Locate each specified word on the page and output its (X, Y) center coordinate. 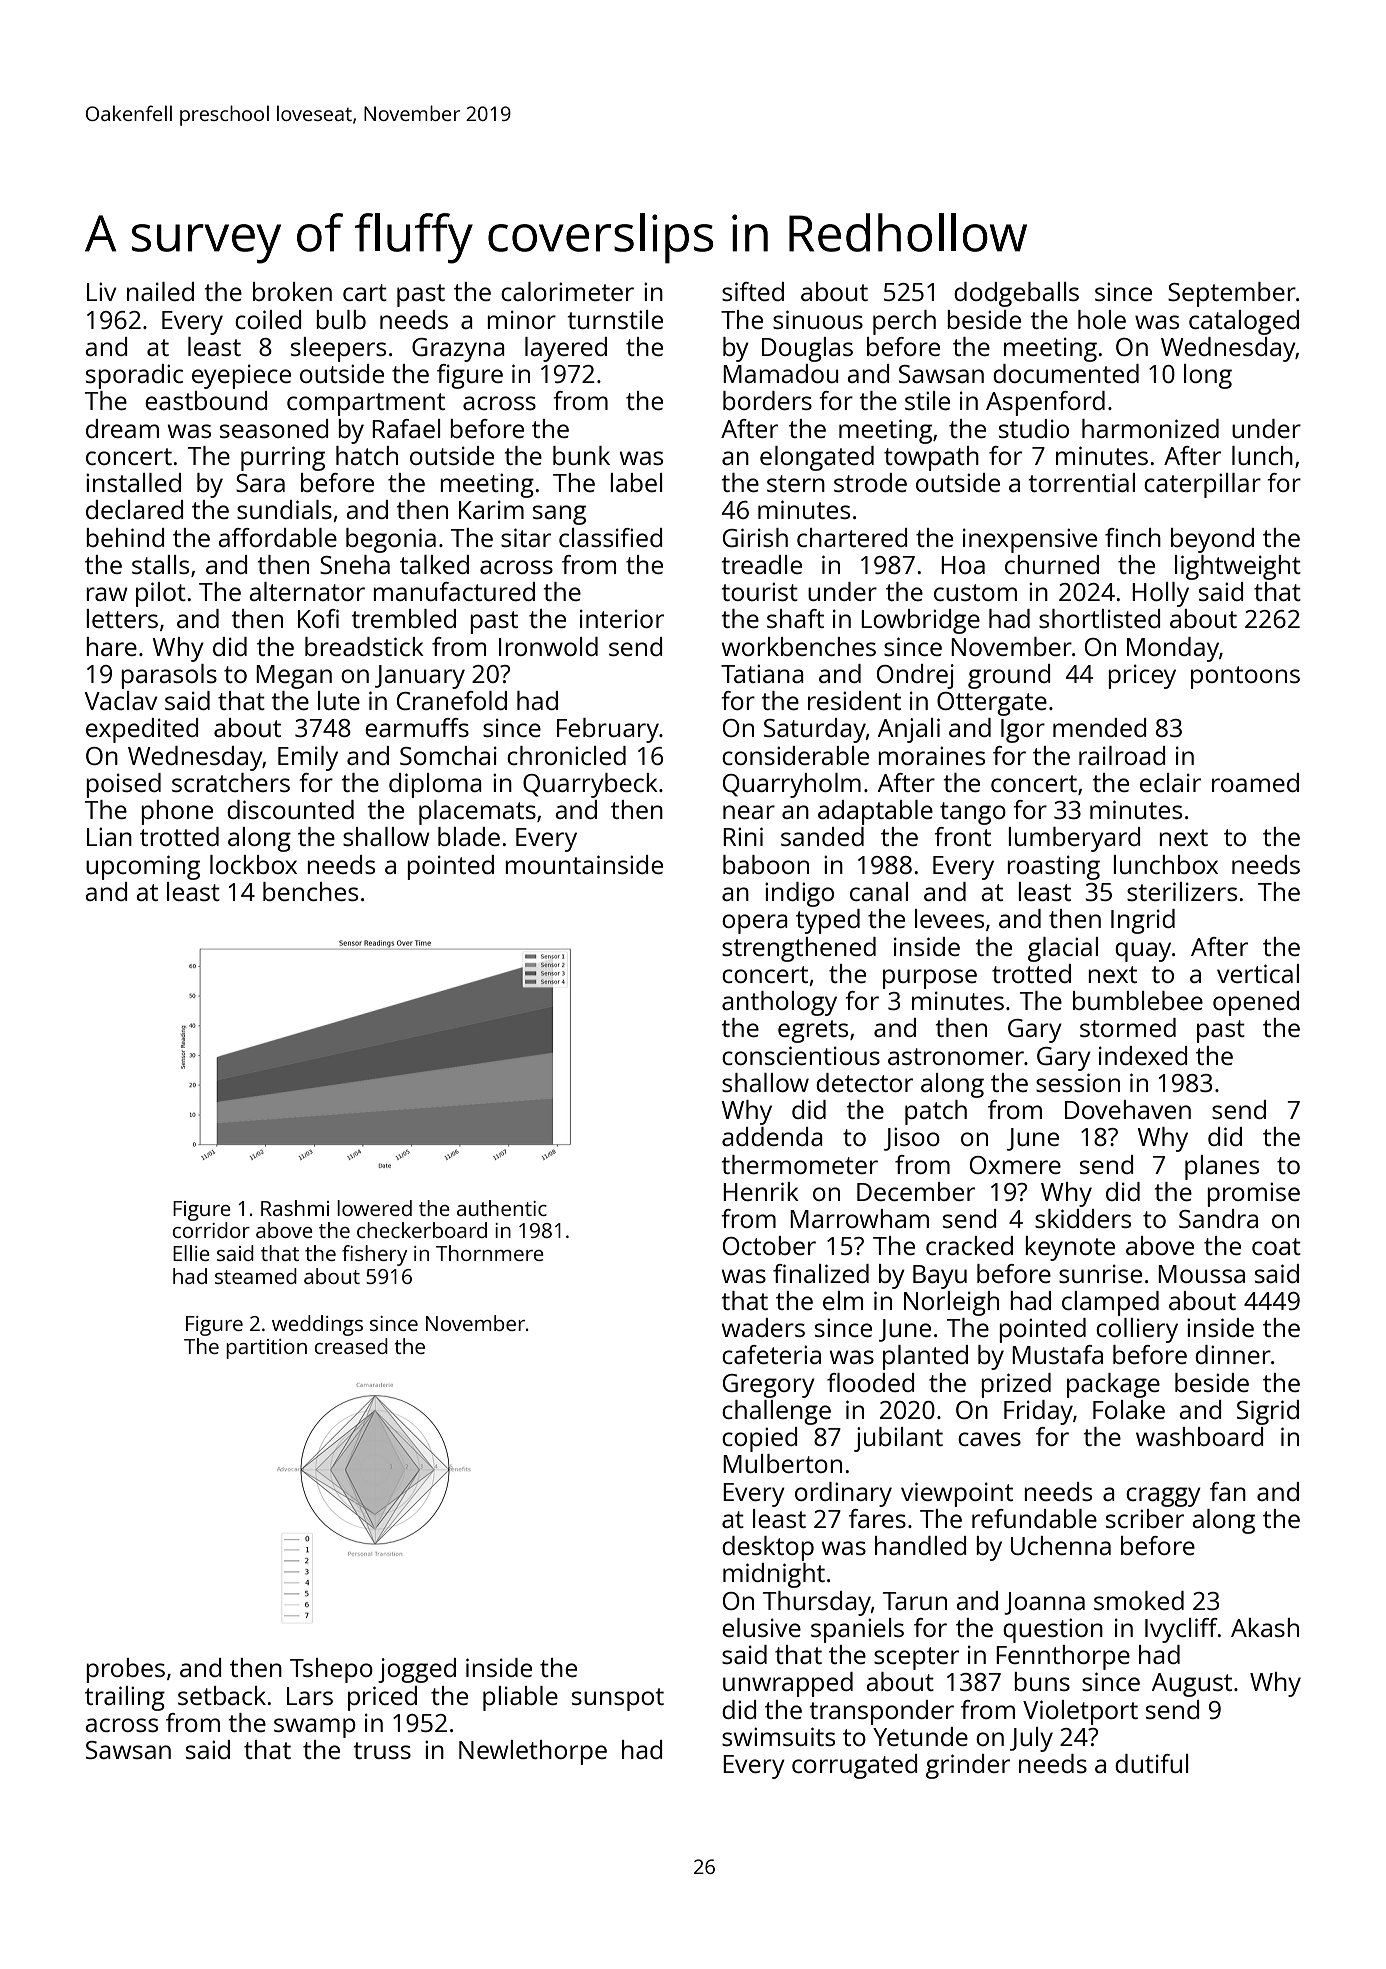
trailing (125, 1698)
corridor (211, 1230)
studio (1034, 428)
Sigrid (1268, 1412)
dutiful (1152, 1763)
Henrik (761, 1191)
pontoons (1245, 677)
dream (122, 428)
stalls (160, 564)
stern (796, 483)
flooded (870, 1382)
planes (1222, 1167)
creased (351, 1346)
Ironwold (548, 646)
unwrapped (788, 1684)
